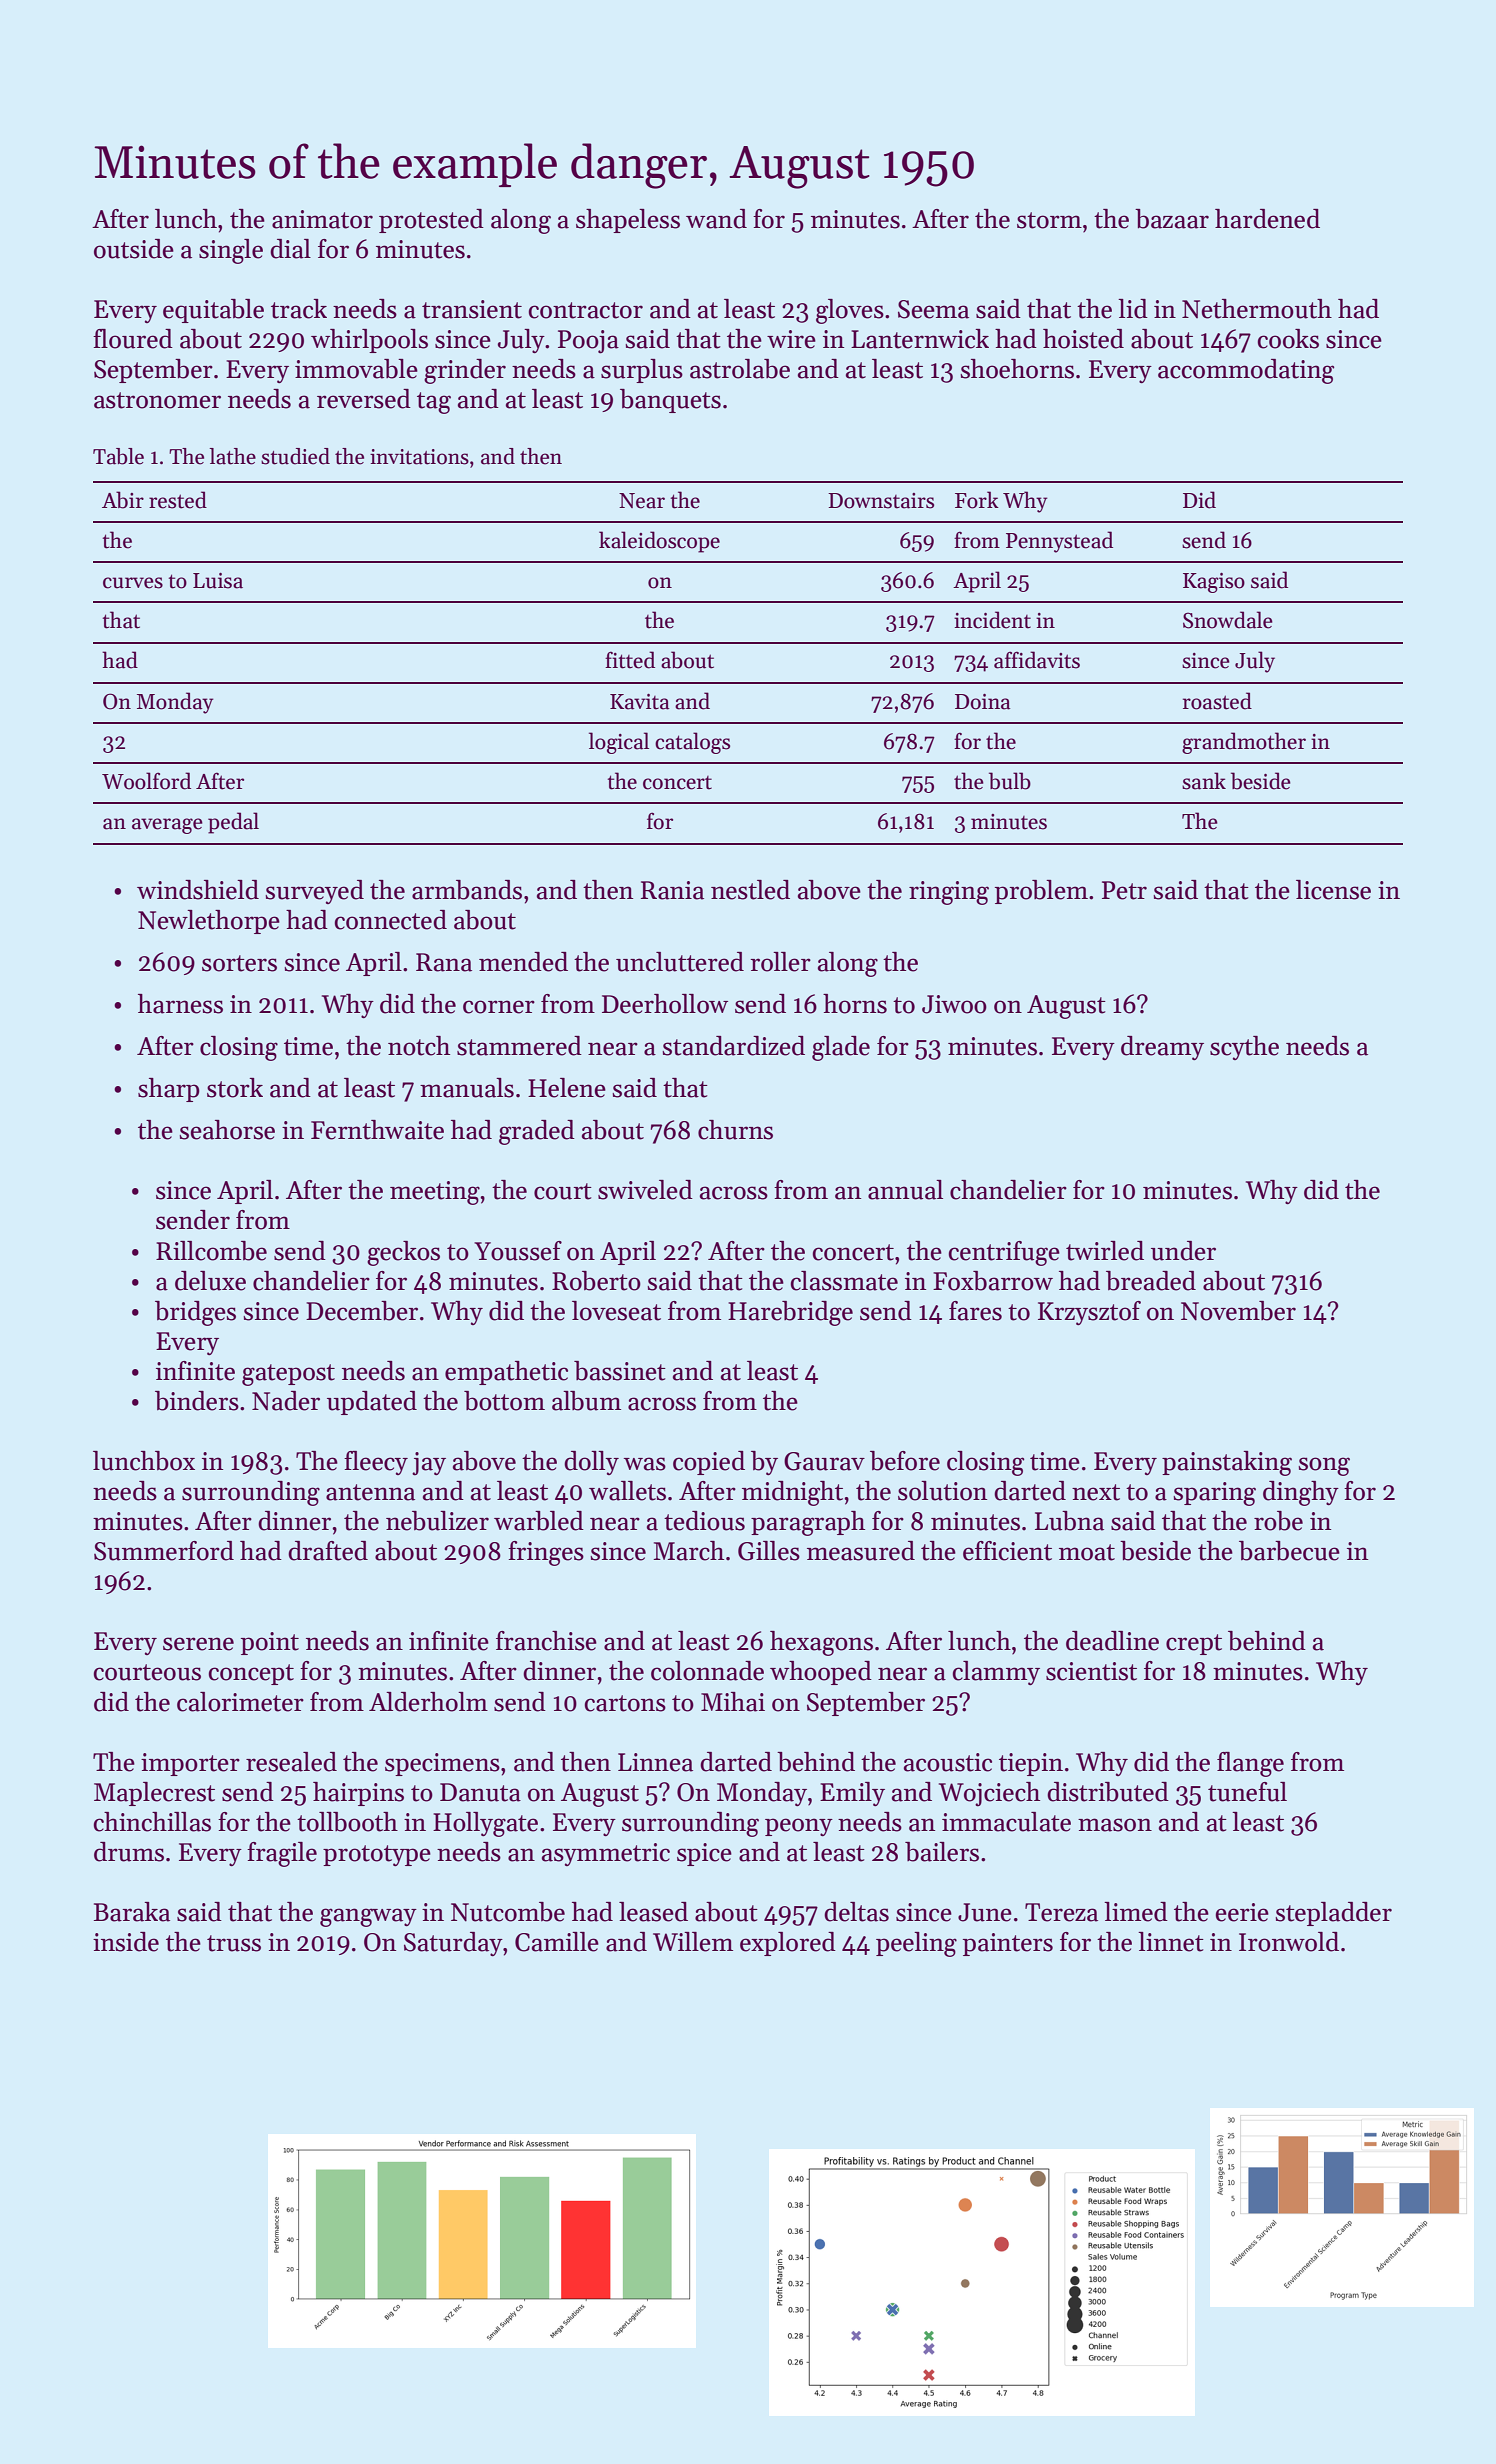  Describe the element at coordinates (1105, 1251) in the document. I see `twirled` at that location.
